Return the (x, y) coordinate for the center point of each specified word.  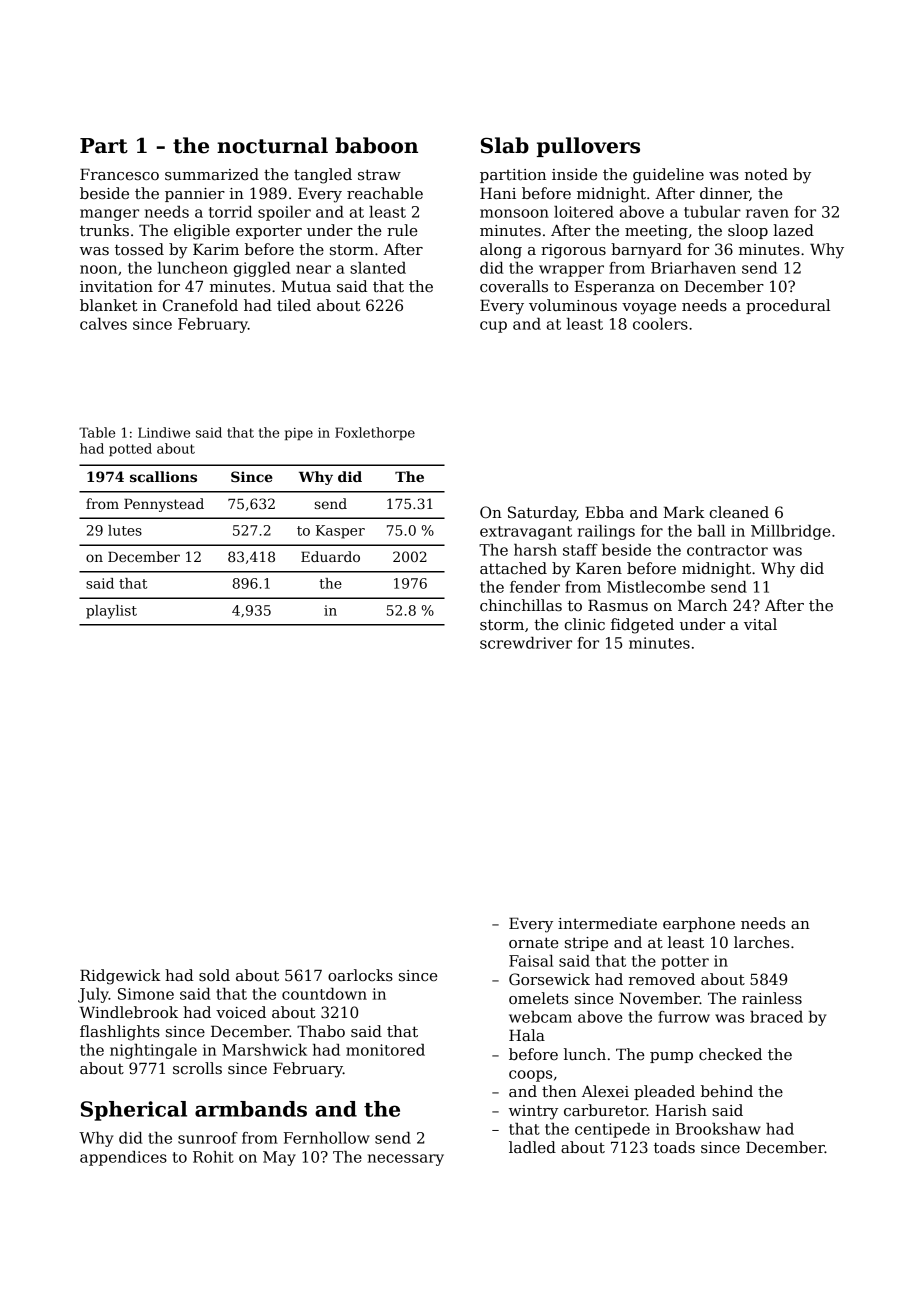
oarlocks (360, 975)
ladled (532, 1147)
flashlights (120, 1033)
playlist (111, 612)
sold (214, 975)
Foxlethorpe (375, 433)
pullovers (588, 147)
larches (761, 942)
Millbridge (790, 532)
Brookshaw (718, 1129)
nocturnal (272, 145)
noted (766, 174)
